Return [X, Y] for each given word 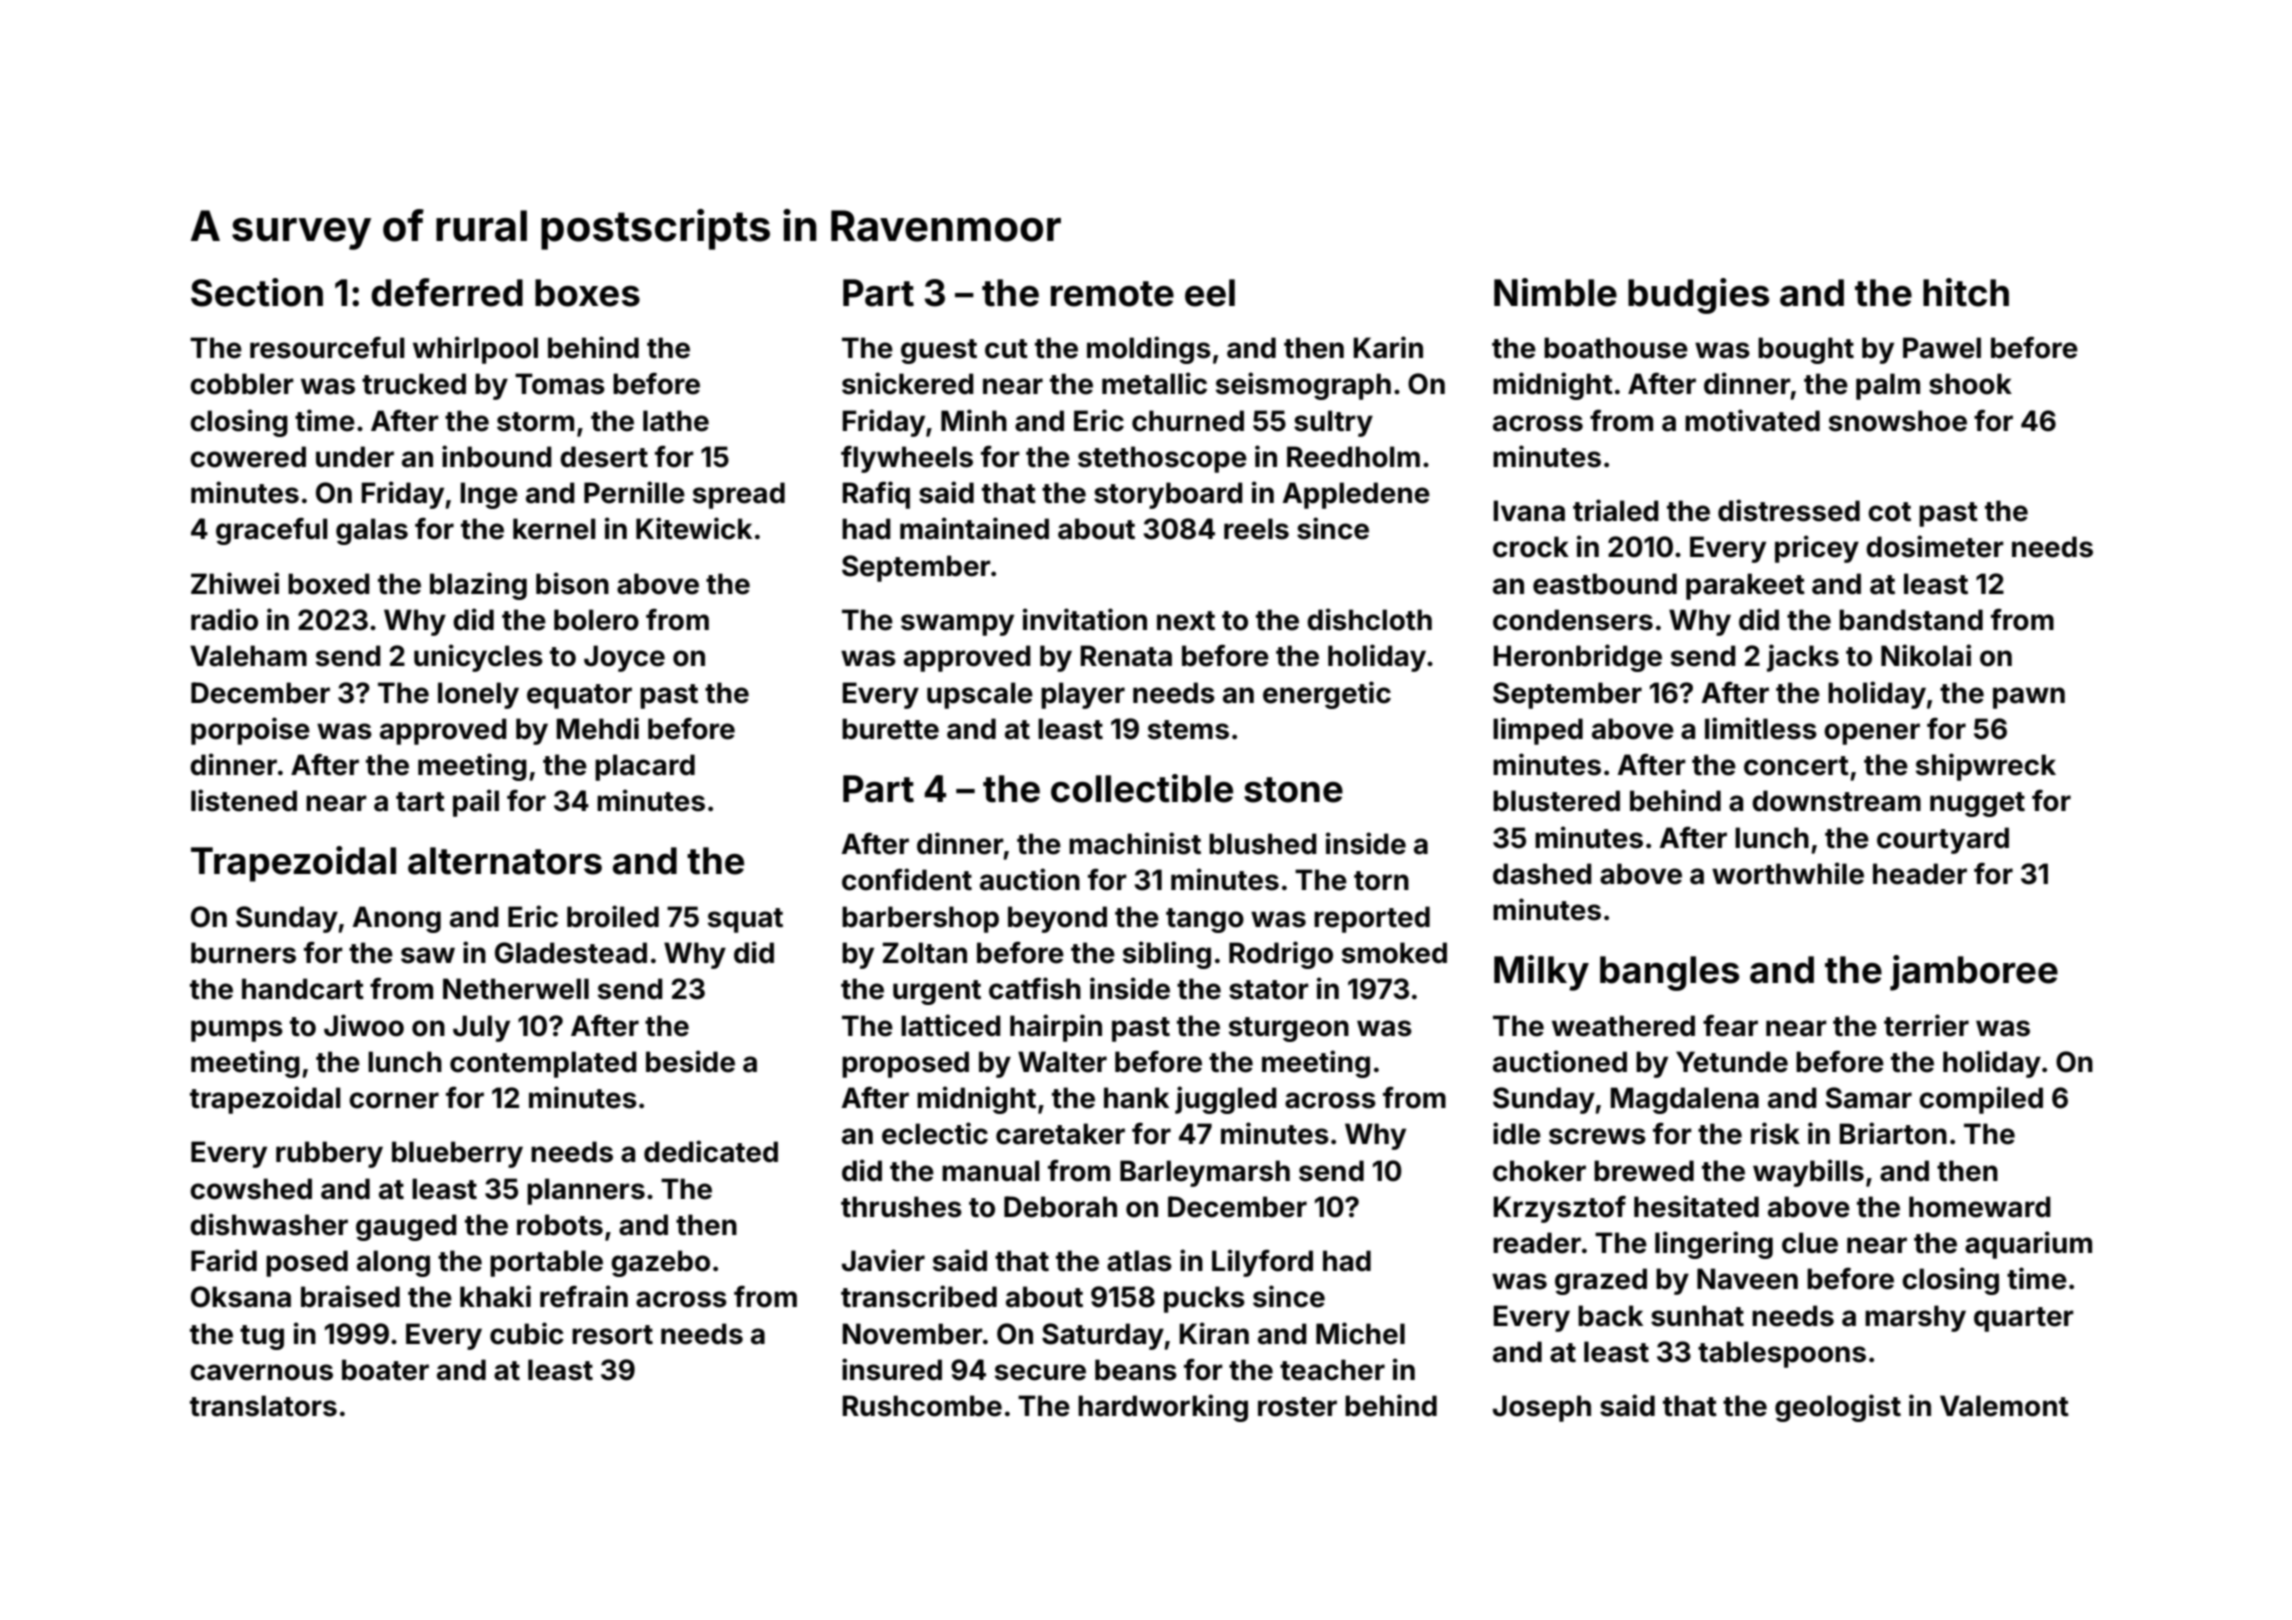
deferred [447, 292]
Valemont [2004, 1406]
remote [1112, 294]
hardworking [1163, 1408]
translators [263, 1406]
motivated [1752, 420]
